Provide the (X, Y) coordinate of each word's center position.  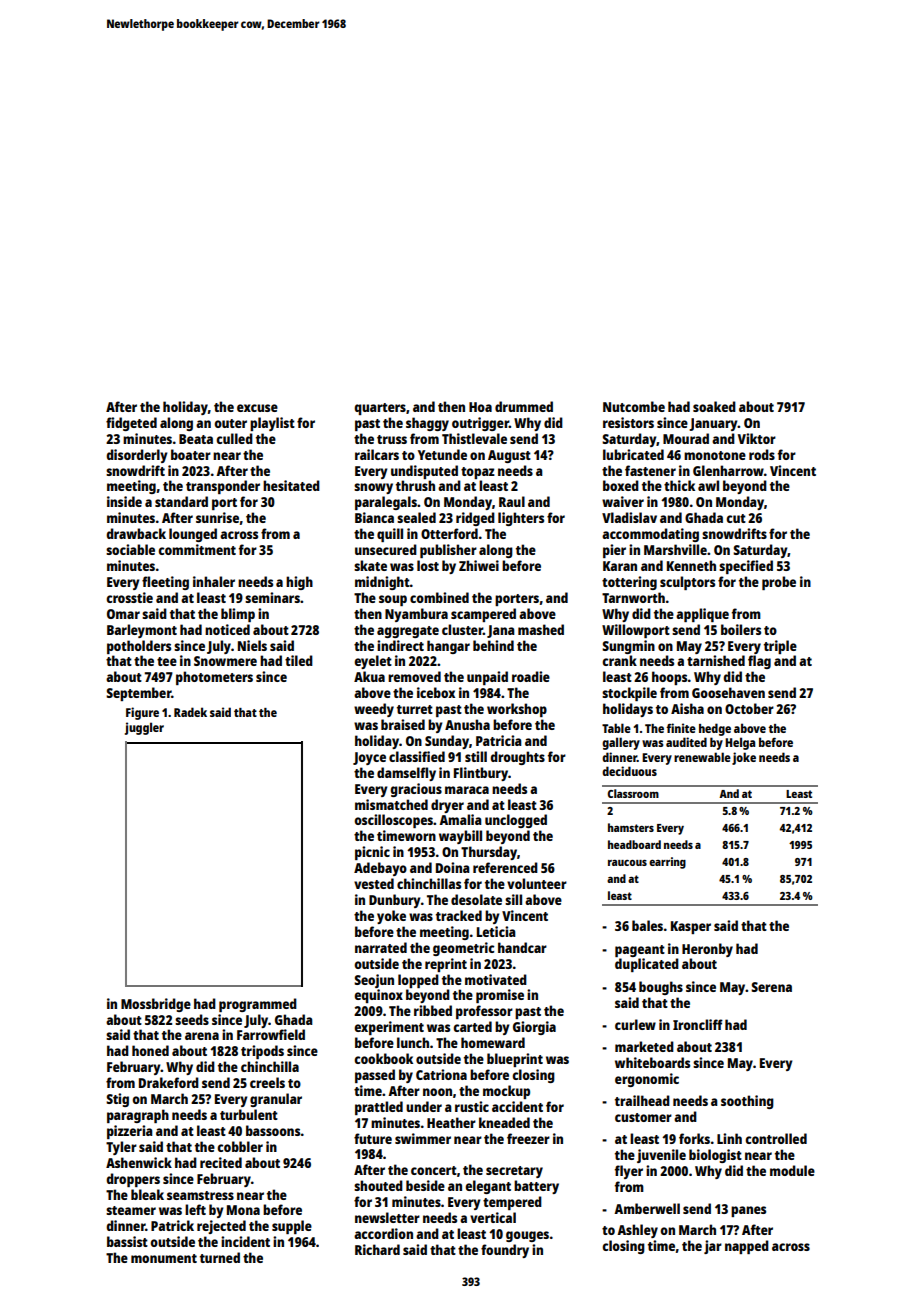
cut (736, 518)
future (373, 1138)
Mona (243, 1210)
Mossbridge (156, 1005)
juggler (144, 728)
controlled (776, 1138)
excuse (257, 408)
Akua (369, 676)
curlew (635, 1024)
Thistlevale (474, 438)
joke (744, 758)
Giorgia (534, 1028)
